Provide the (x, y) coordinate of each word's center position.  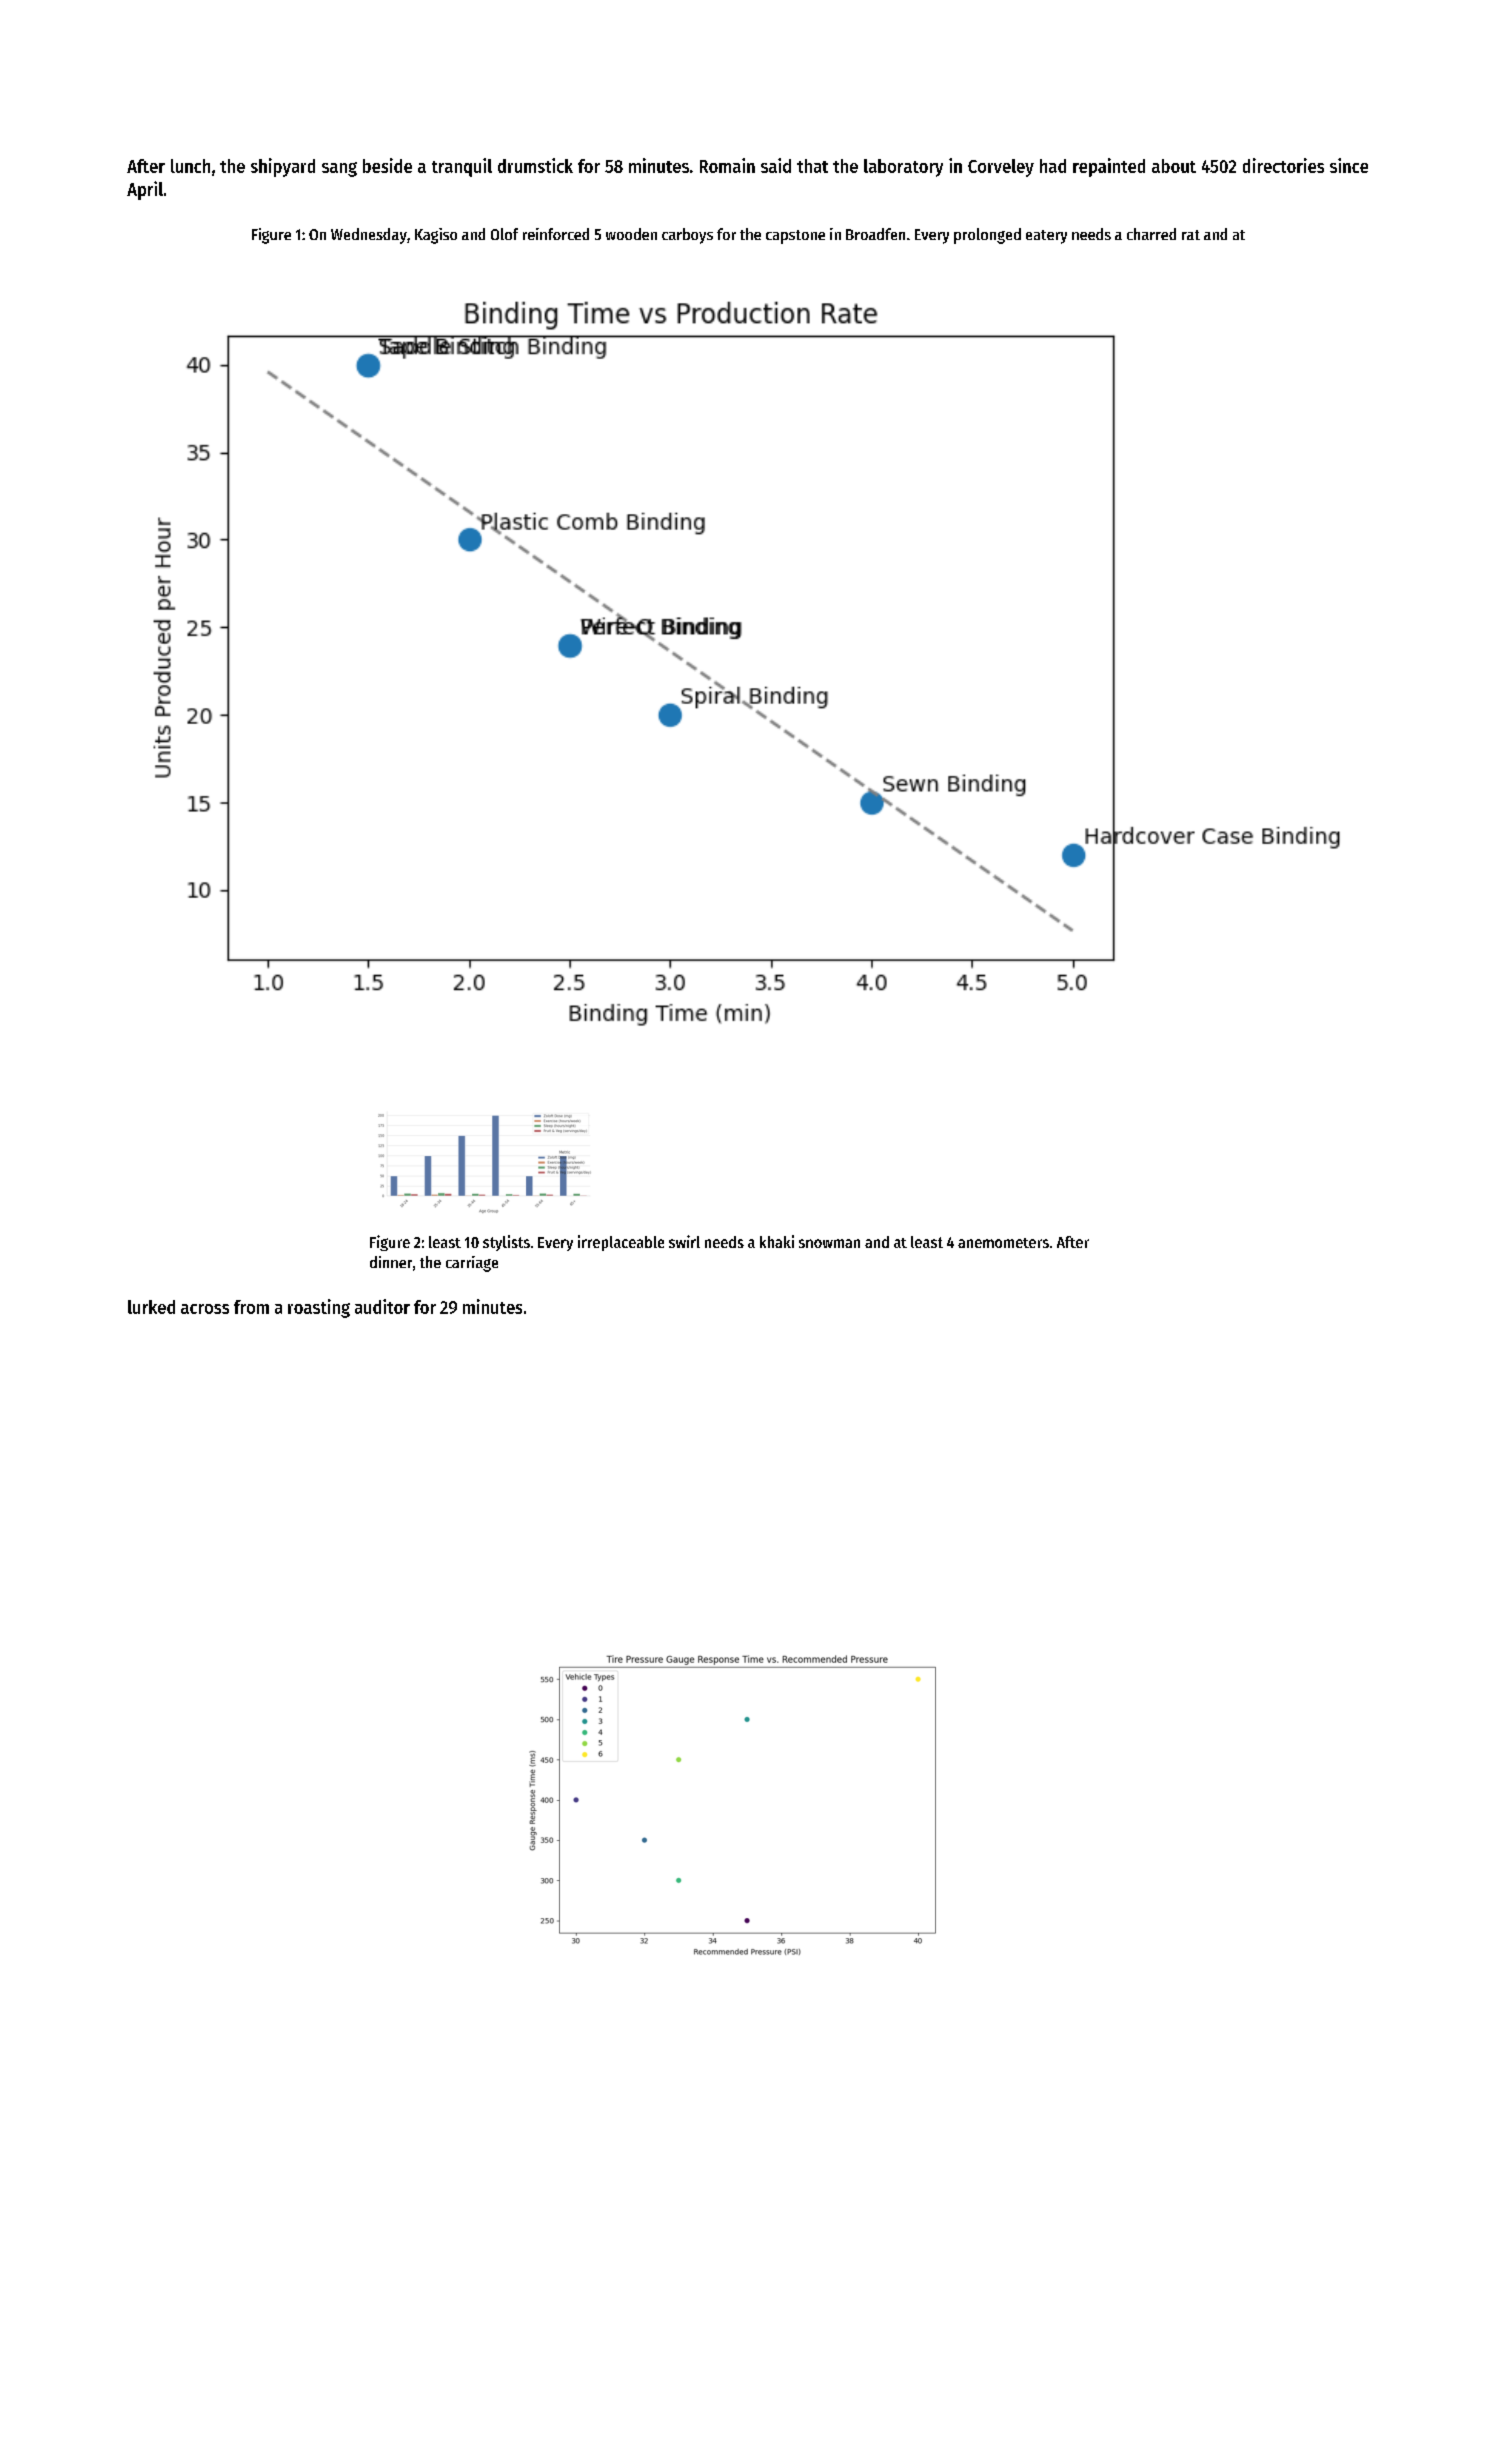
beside (387, 165)
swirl (684, 1241)
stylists (506, 1243)
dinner (391, 1262)
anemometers (1003, 1243)
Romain (727, 165)
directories (1283, 165)
